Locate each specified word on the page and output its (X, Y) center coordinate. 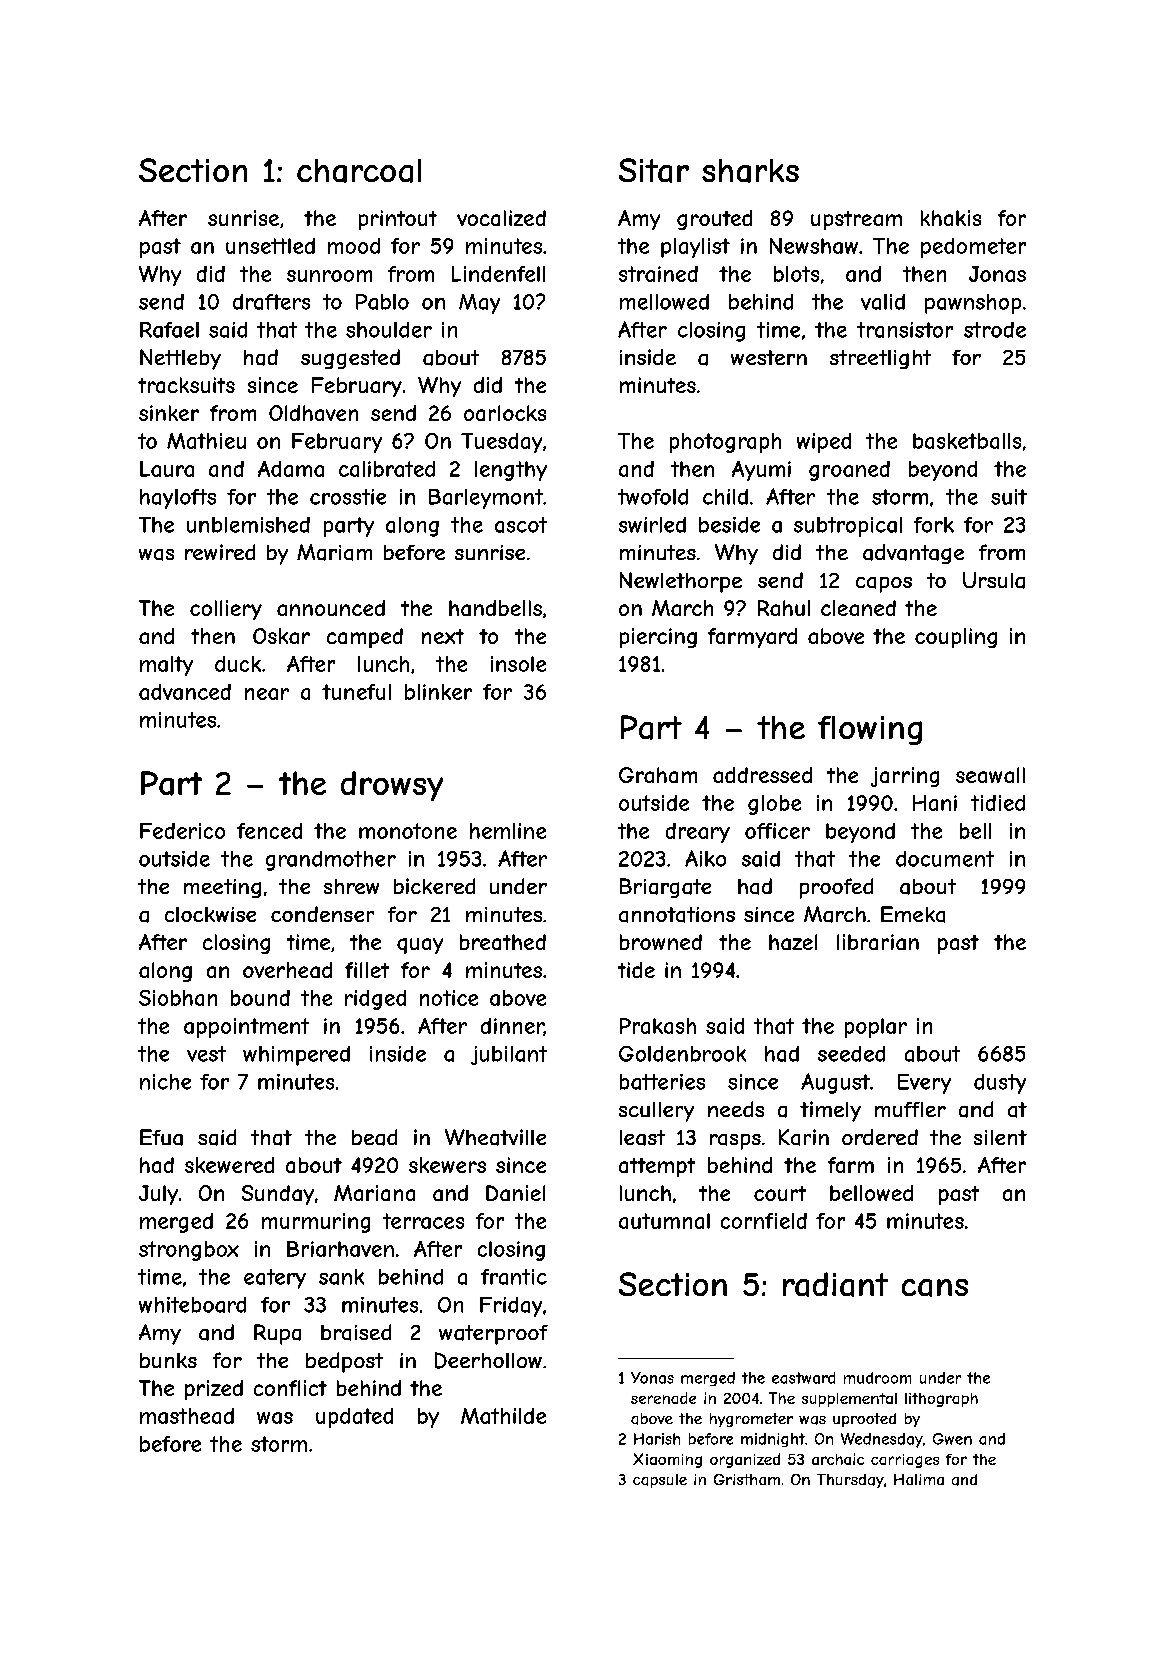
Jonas (997, 274)
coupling (956, 638)
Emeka (913, 914)
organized (745, 1460)
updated (354, 1418)
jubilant (509, 1055)
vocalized (501, 218)
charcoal (359, 171)
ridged (375, 1000)
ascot (521, 525)
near (267, 694)
